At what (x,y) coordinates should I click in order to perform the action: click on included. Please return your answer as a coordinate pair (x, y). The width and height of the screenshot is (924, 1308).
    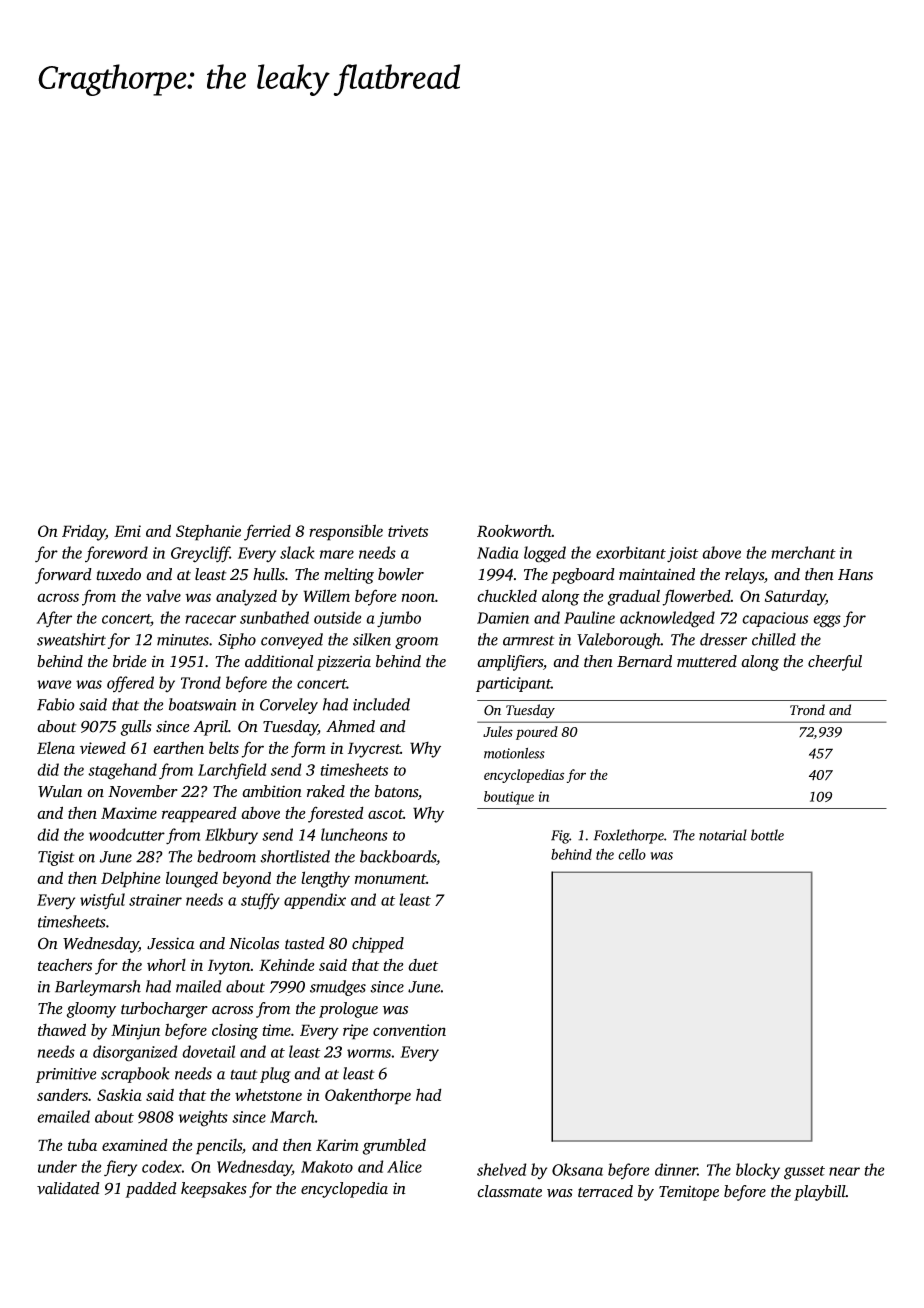
    Looking at the image, I should click on (381, 704).
